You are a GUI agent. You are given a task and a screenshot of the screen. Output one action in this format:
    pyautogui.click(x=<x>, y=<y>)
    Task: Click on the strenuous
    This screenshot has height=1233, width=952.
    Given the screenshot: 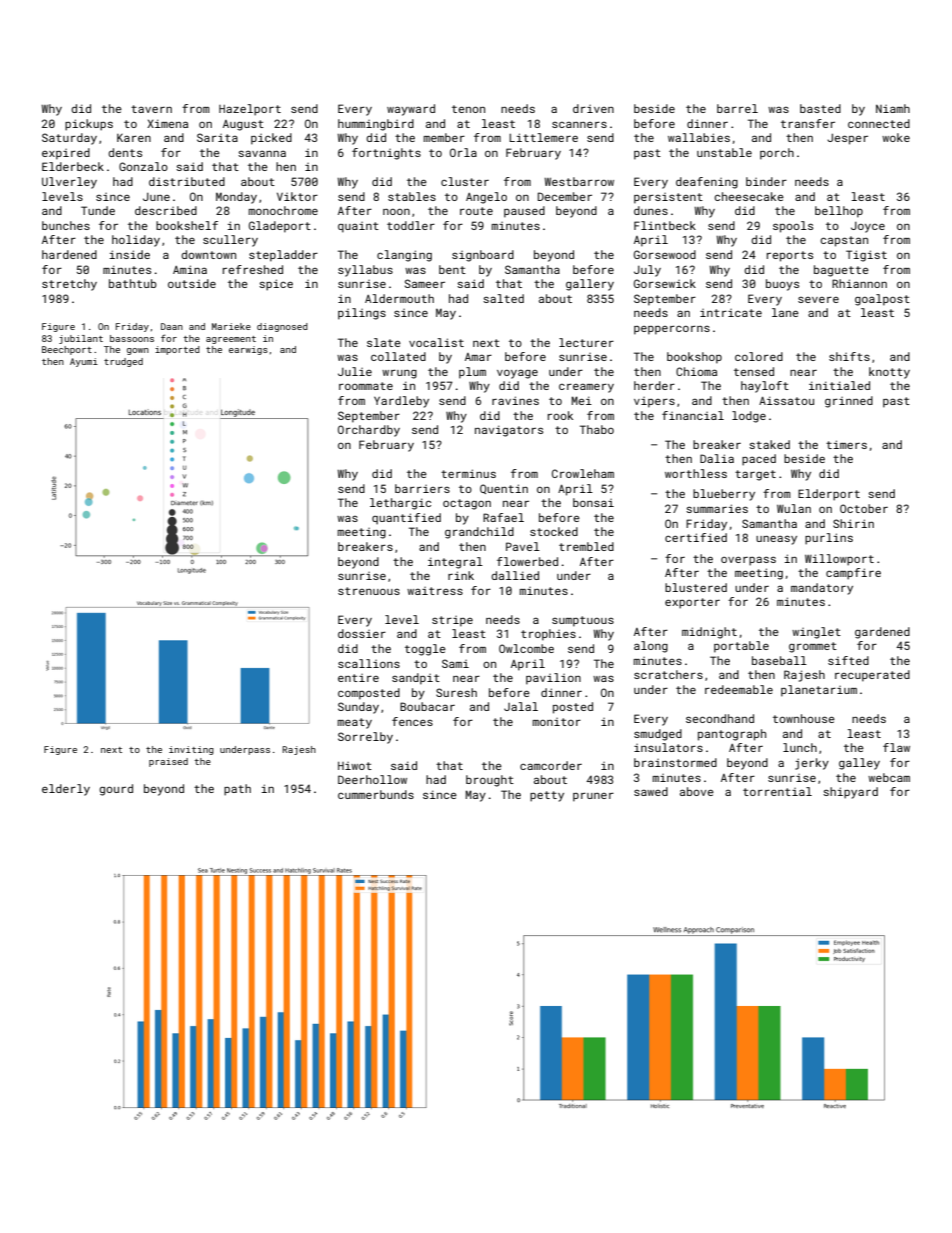 What is the action you would take?
    pyautogui.click(x=369, y=591)
